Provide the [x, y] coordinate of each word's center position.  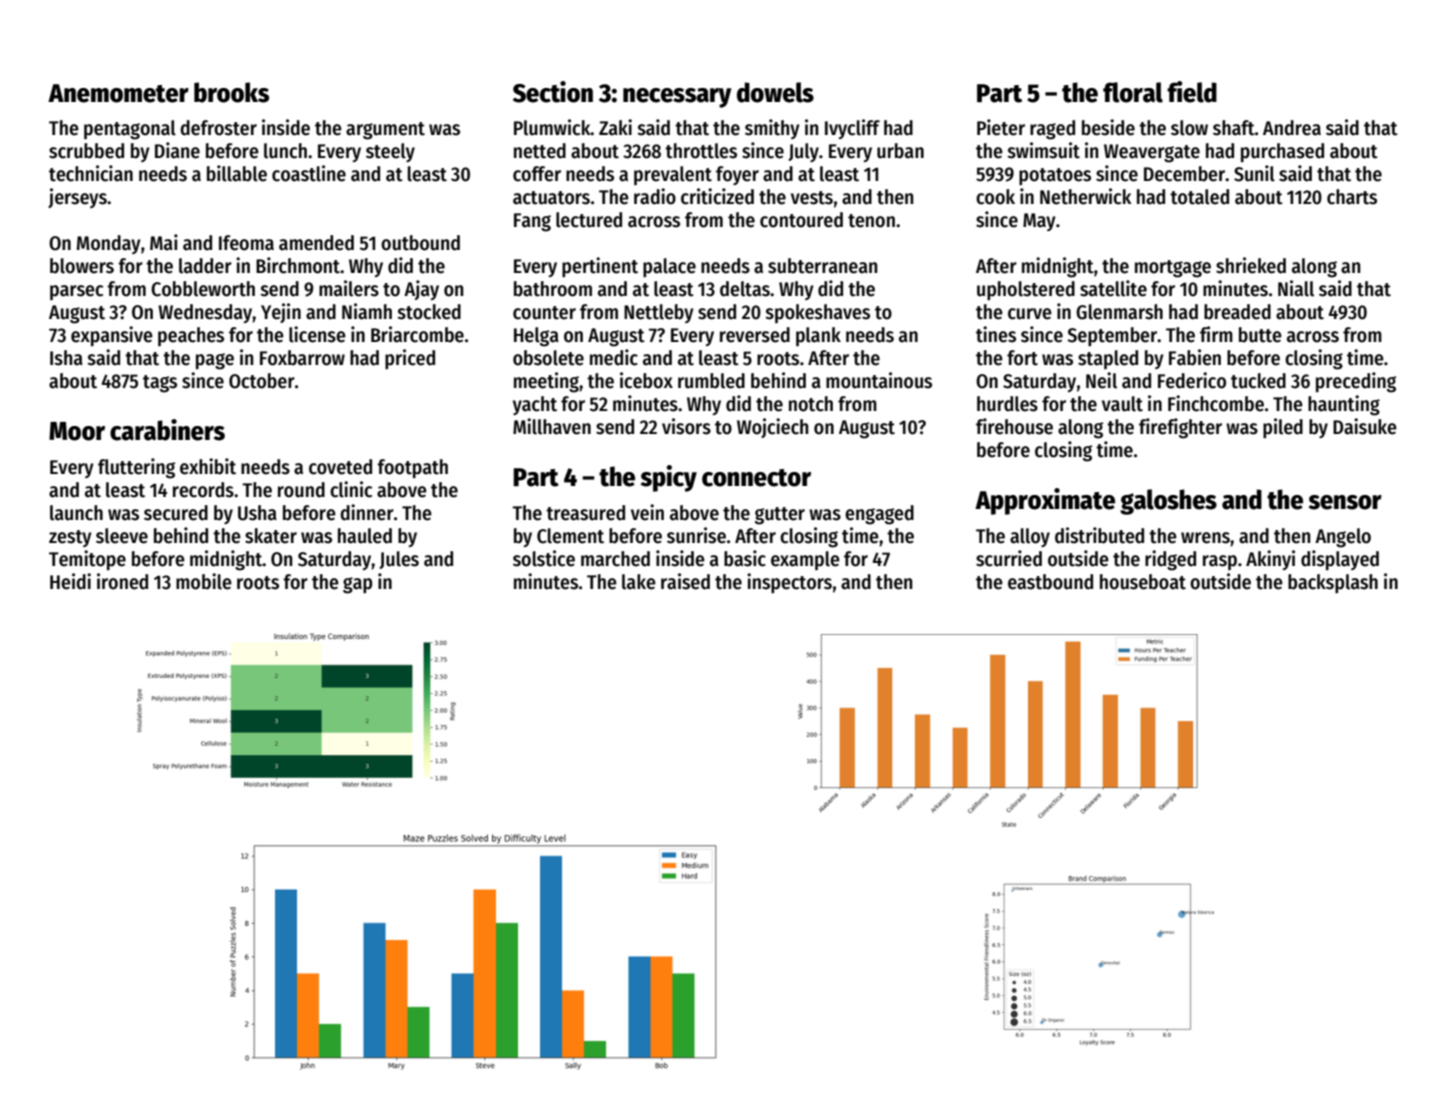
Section [553, 92]
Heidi [70, 581]
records [203, 490]
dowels [775, 92]
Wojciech [772, 428]
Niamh [367, 311]
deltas [745, 289]
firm [1216, 334]
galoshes [1168, 502]
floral [1133, 92]
